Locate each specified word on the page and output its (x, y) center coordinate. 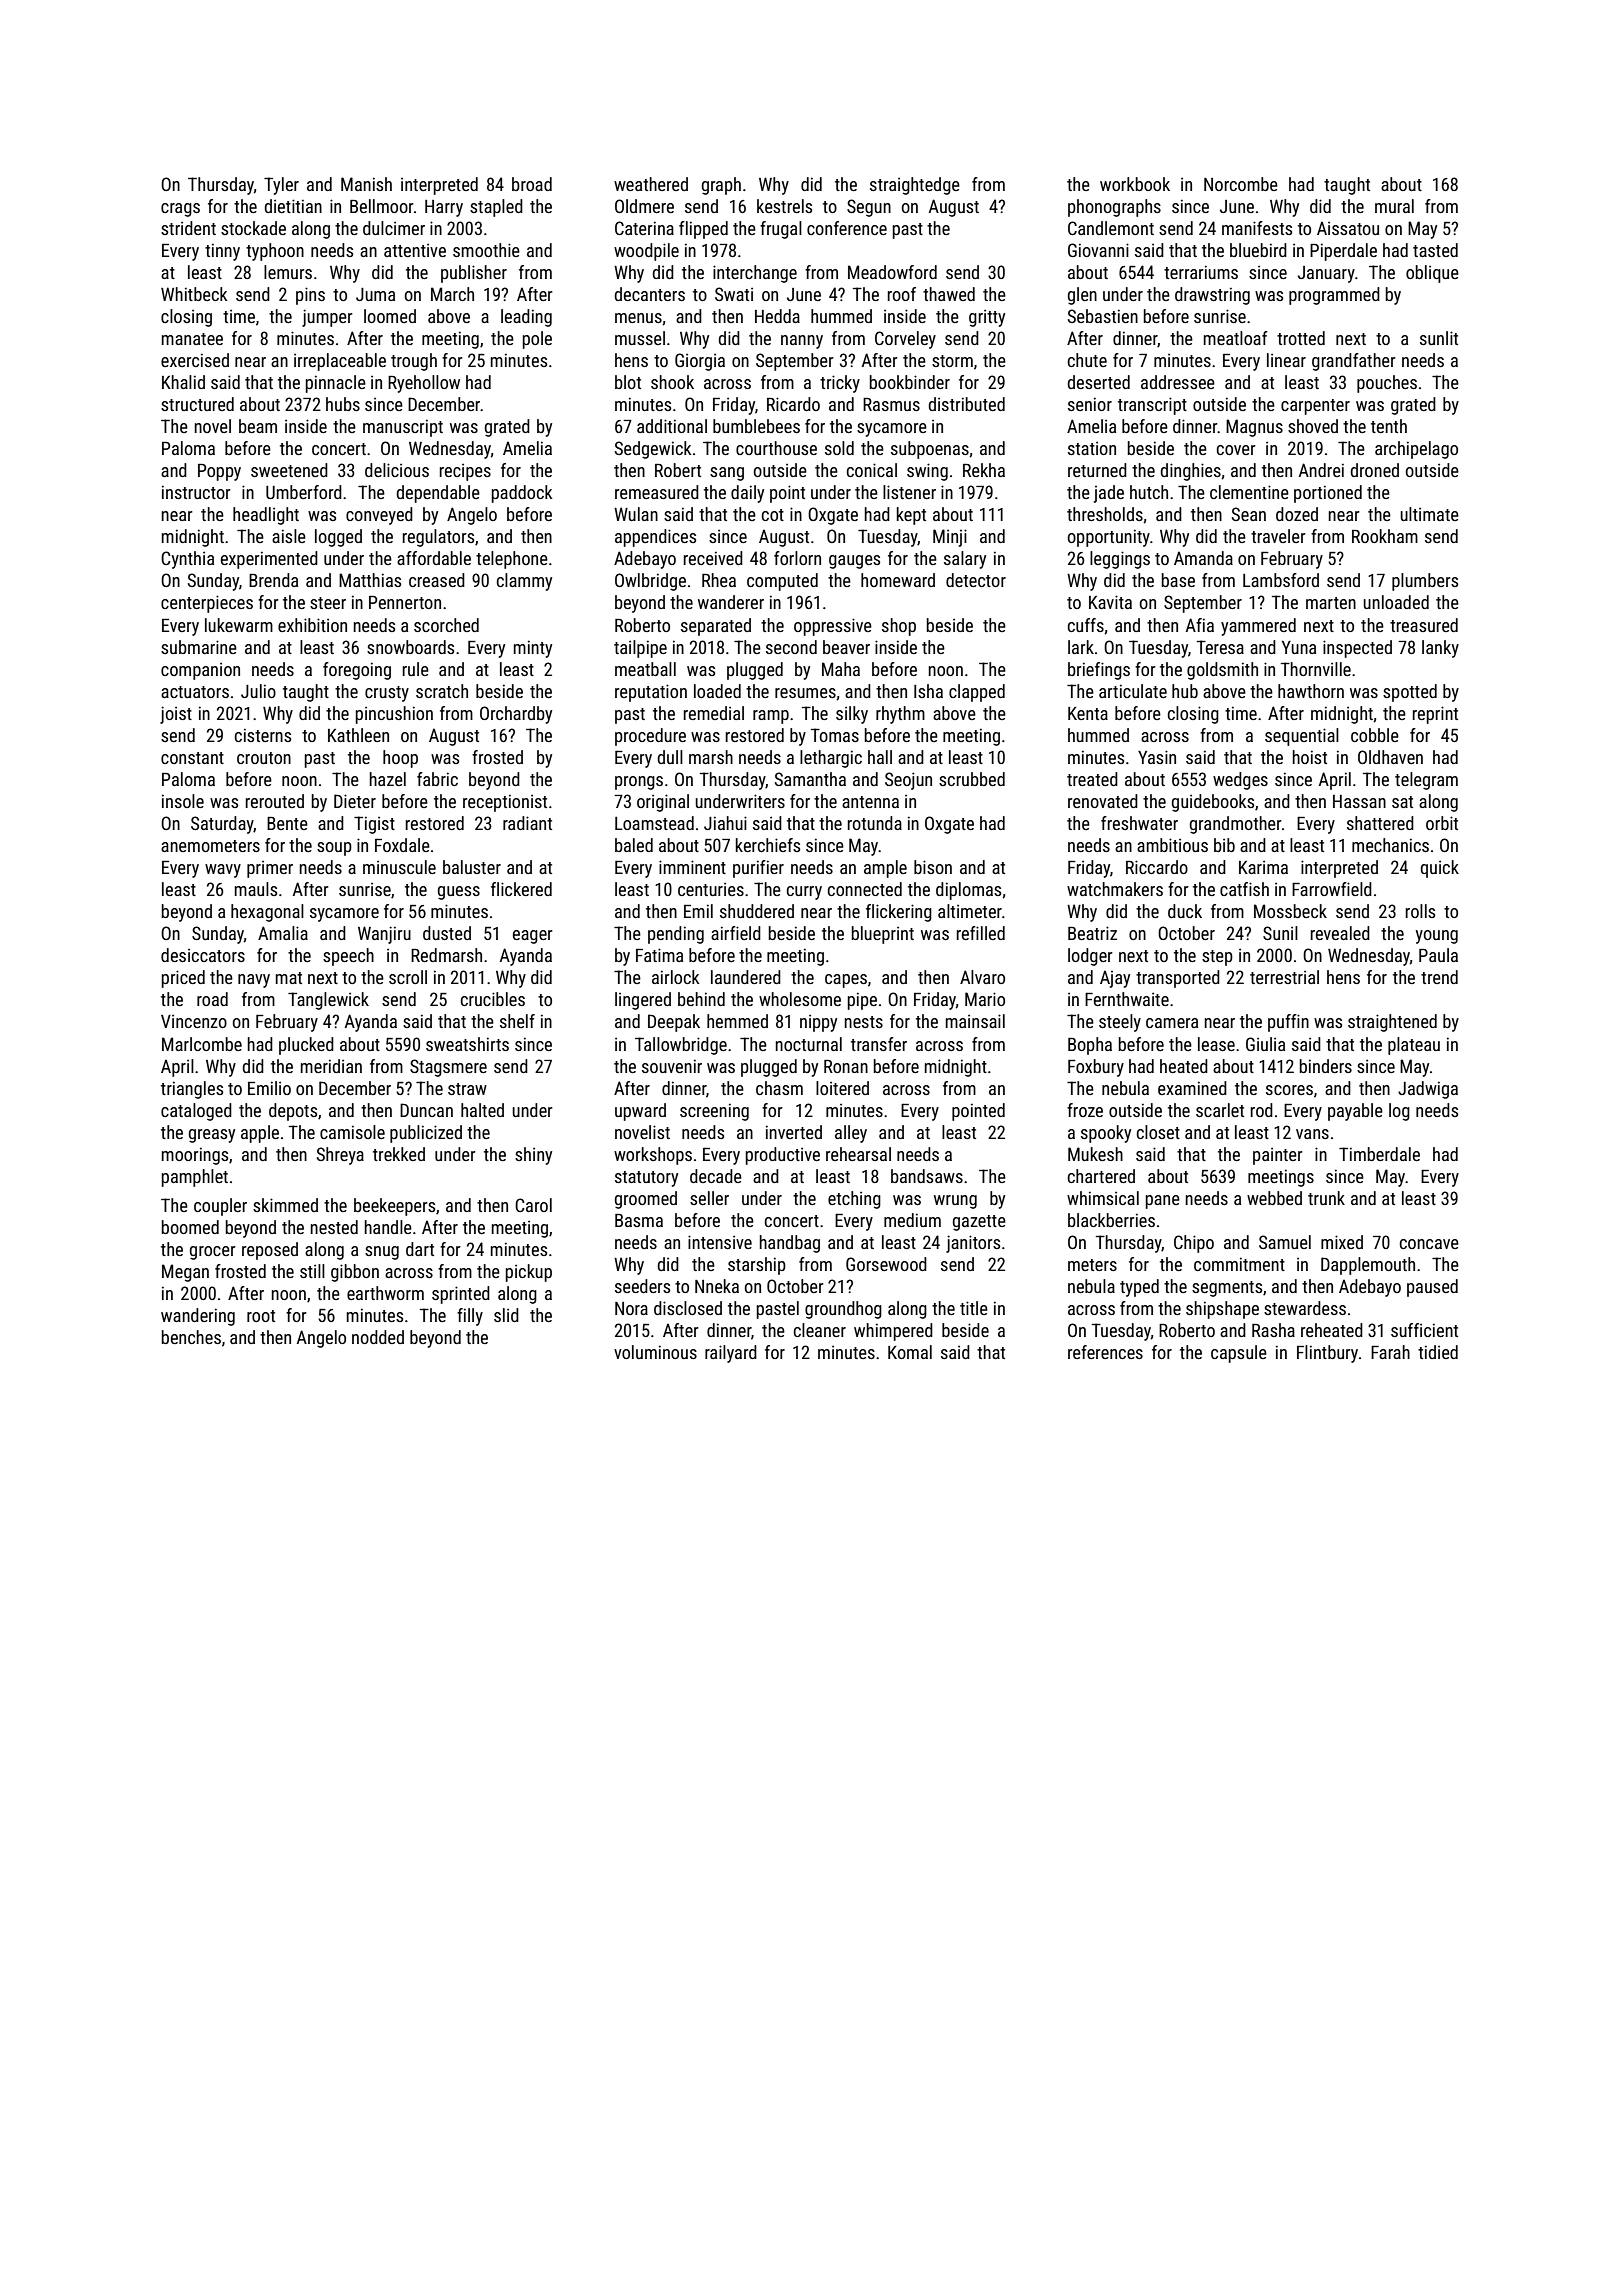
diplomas (968, 891)
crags (180, 210)
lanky (1440, 649)
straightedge (915, 186)
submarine (199, 647)
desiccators (203, 955)
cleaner (820, 1330)
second (791, 647)
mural (1394, 206)
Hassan (1359, 801)
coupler (220, 1207)
